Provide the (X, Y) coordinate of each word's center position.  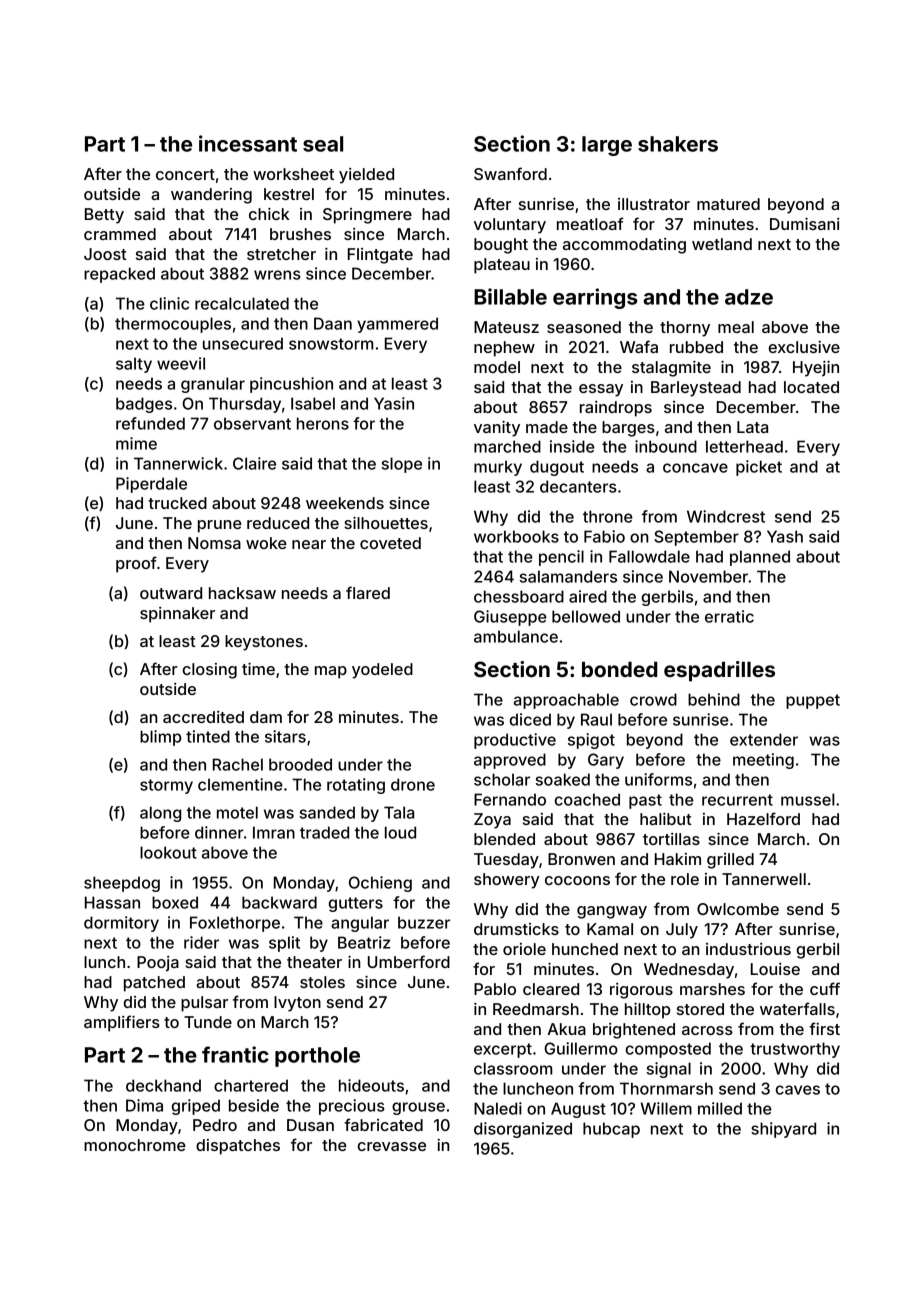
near (309, 544)
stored (700, 1009)
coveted (390, 543)
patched (154, 984)
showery (507, 881)
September (696, 538)
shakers (678, 144)
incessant (248, 143)
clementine (240, 784)
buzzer (424, 922)
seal (323, 144)
